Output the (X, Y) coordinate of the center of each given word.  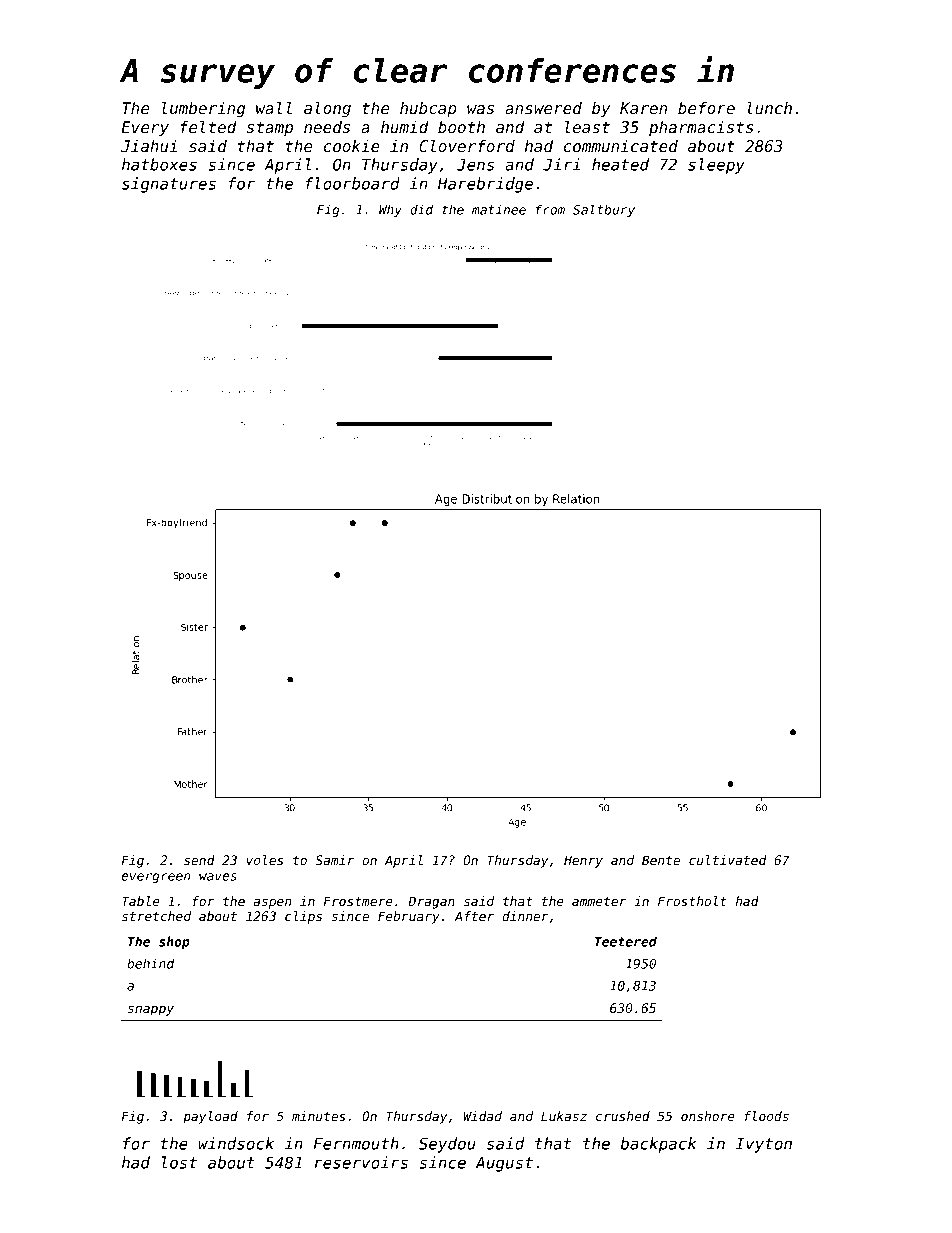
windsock (236, 1143)
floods (766, 1116)
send (199, 860)
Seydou (447, 1145)
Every (145, 128)
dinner (525, 916)
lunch (769, 108)
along (327, 109)
